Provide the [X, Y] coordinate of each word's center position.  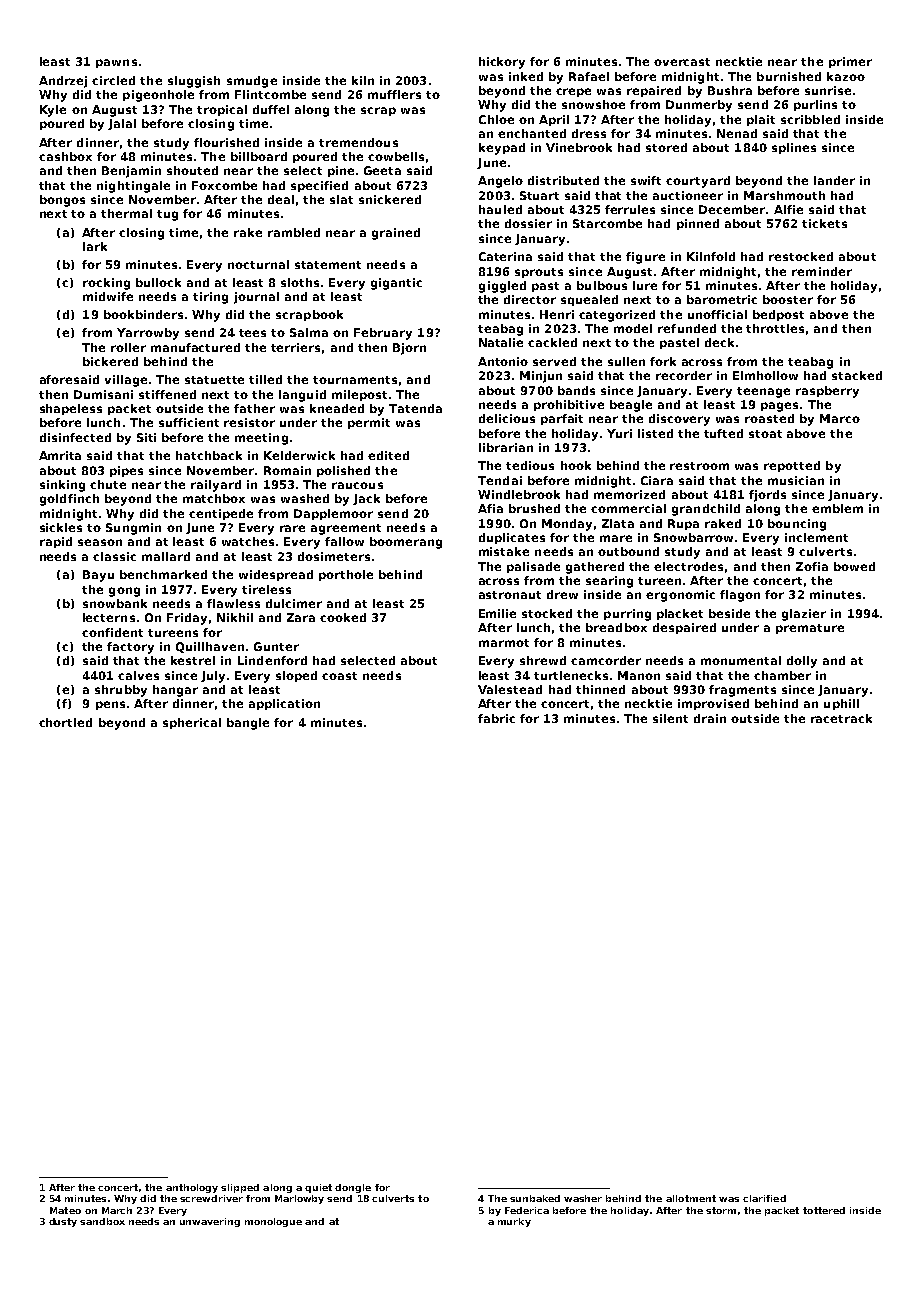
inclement [816, 537]
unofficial [717, 314]
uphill [841, 704]
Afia [490, 508]
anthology [192, 1188]
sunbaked [535, 1198]
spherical [192, 723]
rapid [56, 542]
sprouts [539, 273]
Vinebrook [579, 147]
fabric [496, 718]
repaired [654, 91]
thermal [126, 213]
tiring [210, 298]
